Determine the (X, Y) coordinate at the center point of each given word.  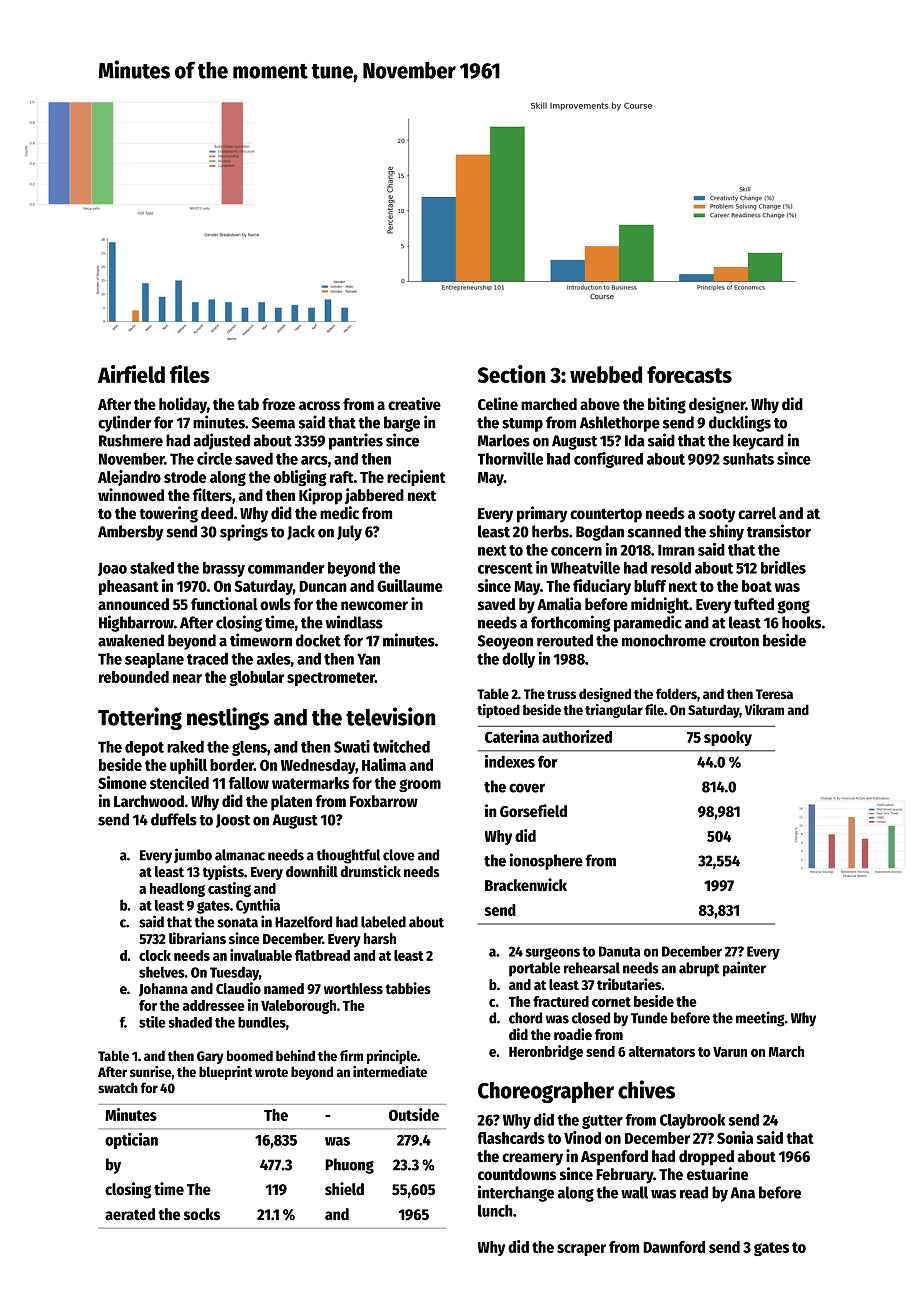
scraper (581, 1250)
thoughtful (348, 856)
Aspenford (614, 1158)
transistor (779, 531)
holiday (183, 405)
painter (744, 969)
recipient (416, 478)
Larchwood (149, 801)
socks (202, 1214)
